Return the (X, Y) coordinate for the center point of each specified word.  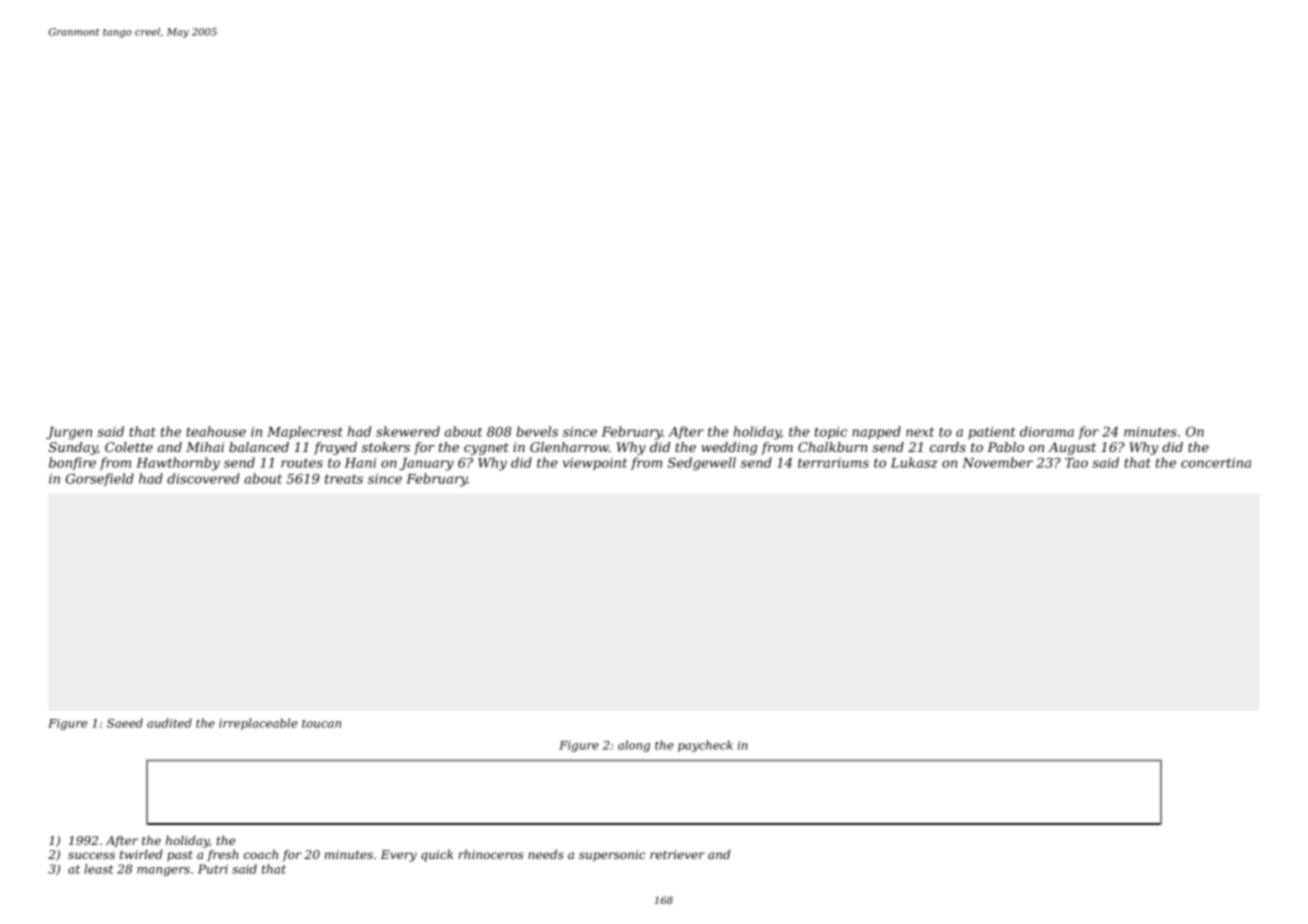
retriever (677, 854)
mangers (163, 871)
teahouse (216, 431)
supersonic (612, 856)
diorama (1047, 431)
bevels (537, 431)
